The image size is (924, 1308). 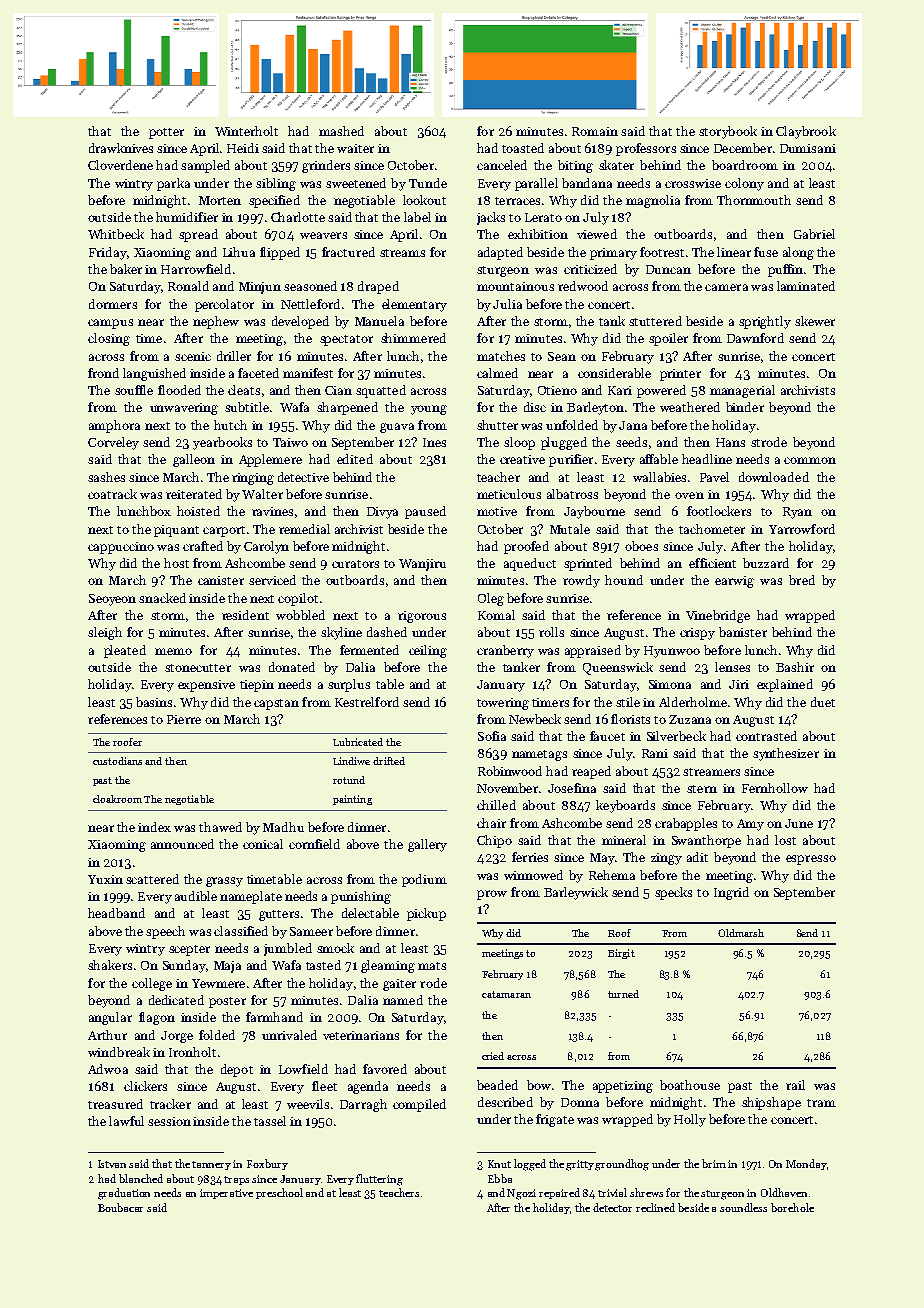 What do you see at coordinates (785, 270) in the screenshot?
I see `puffin` at bounding box center [785, 270].
